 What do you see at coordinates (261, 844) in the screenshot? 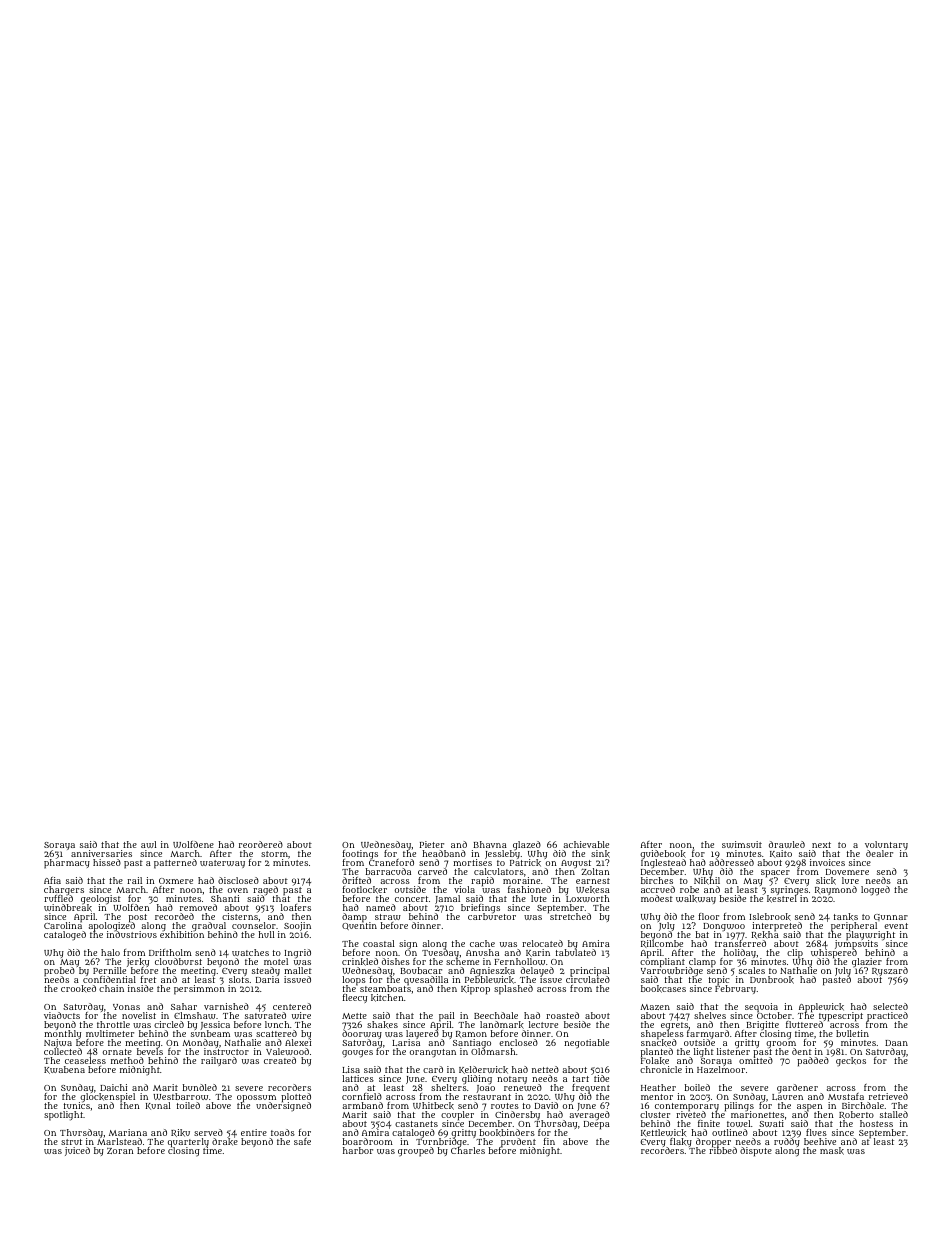
I see `reordered` at bounding box center [261, 844].
